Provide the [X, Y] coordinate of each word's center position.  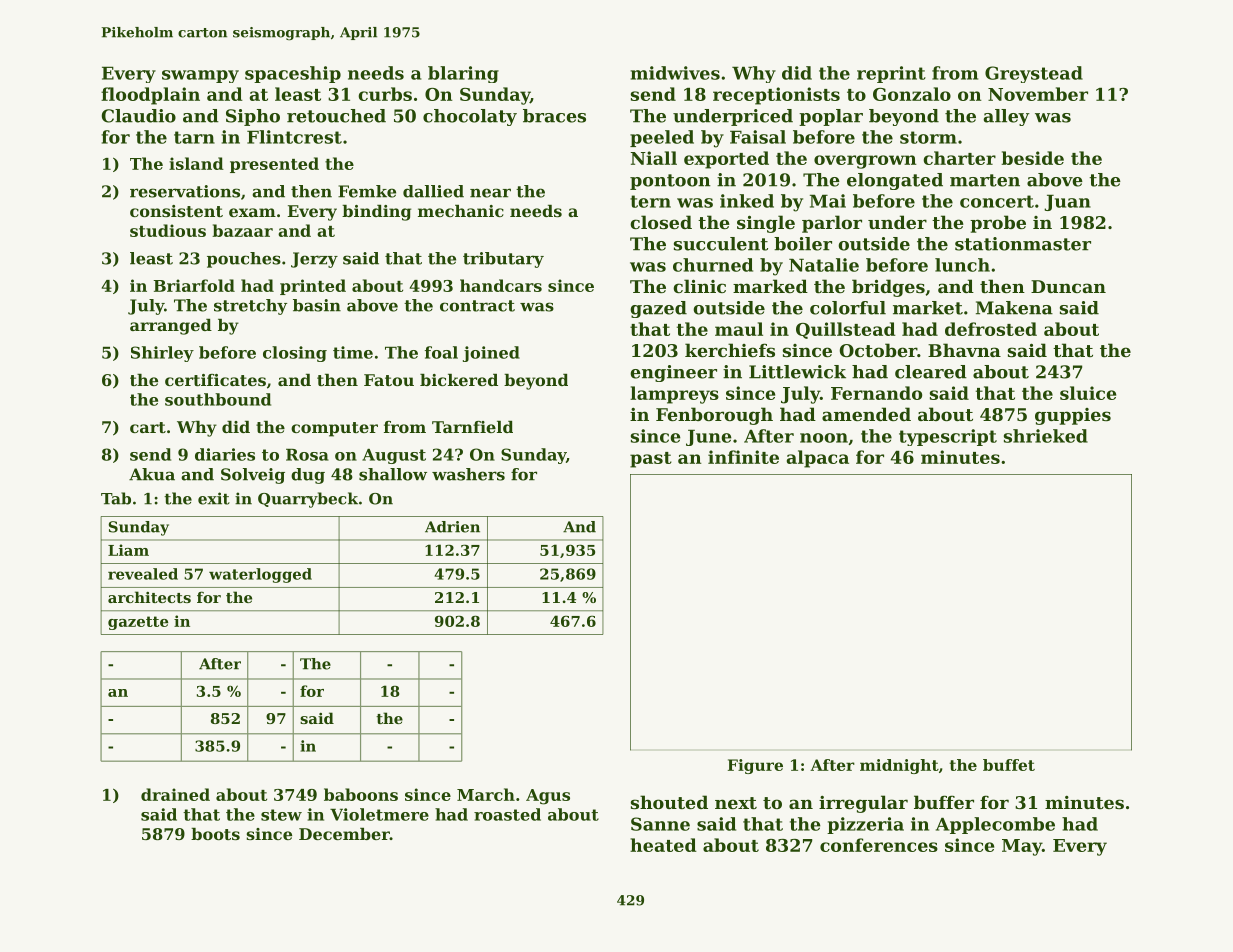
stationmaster [1023, 244]
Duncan [1068, 286]
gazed [658, 309]
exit [214, 498]
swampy [200, 76]
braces [554, 116]
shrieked [1046, 436]
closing [295, 354]
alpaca [818, 459]
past [651, 460]
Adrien [452, 527]
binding [376, 213]
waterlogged [260, 575]
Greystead [1034, 74]
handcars [501, 285]
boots [215, 834]
